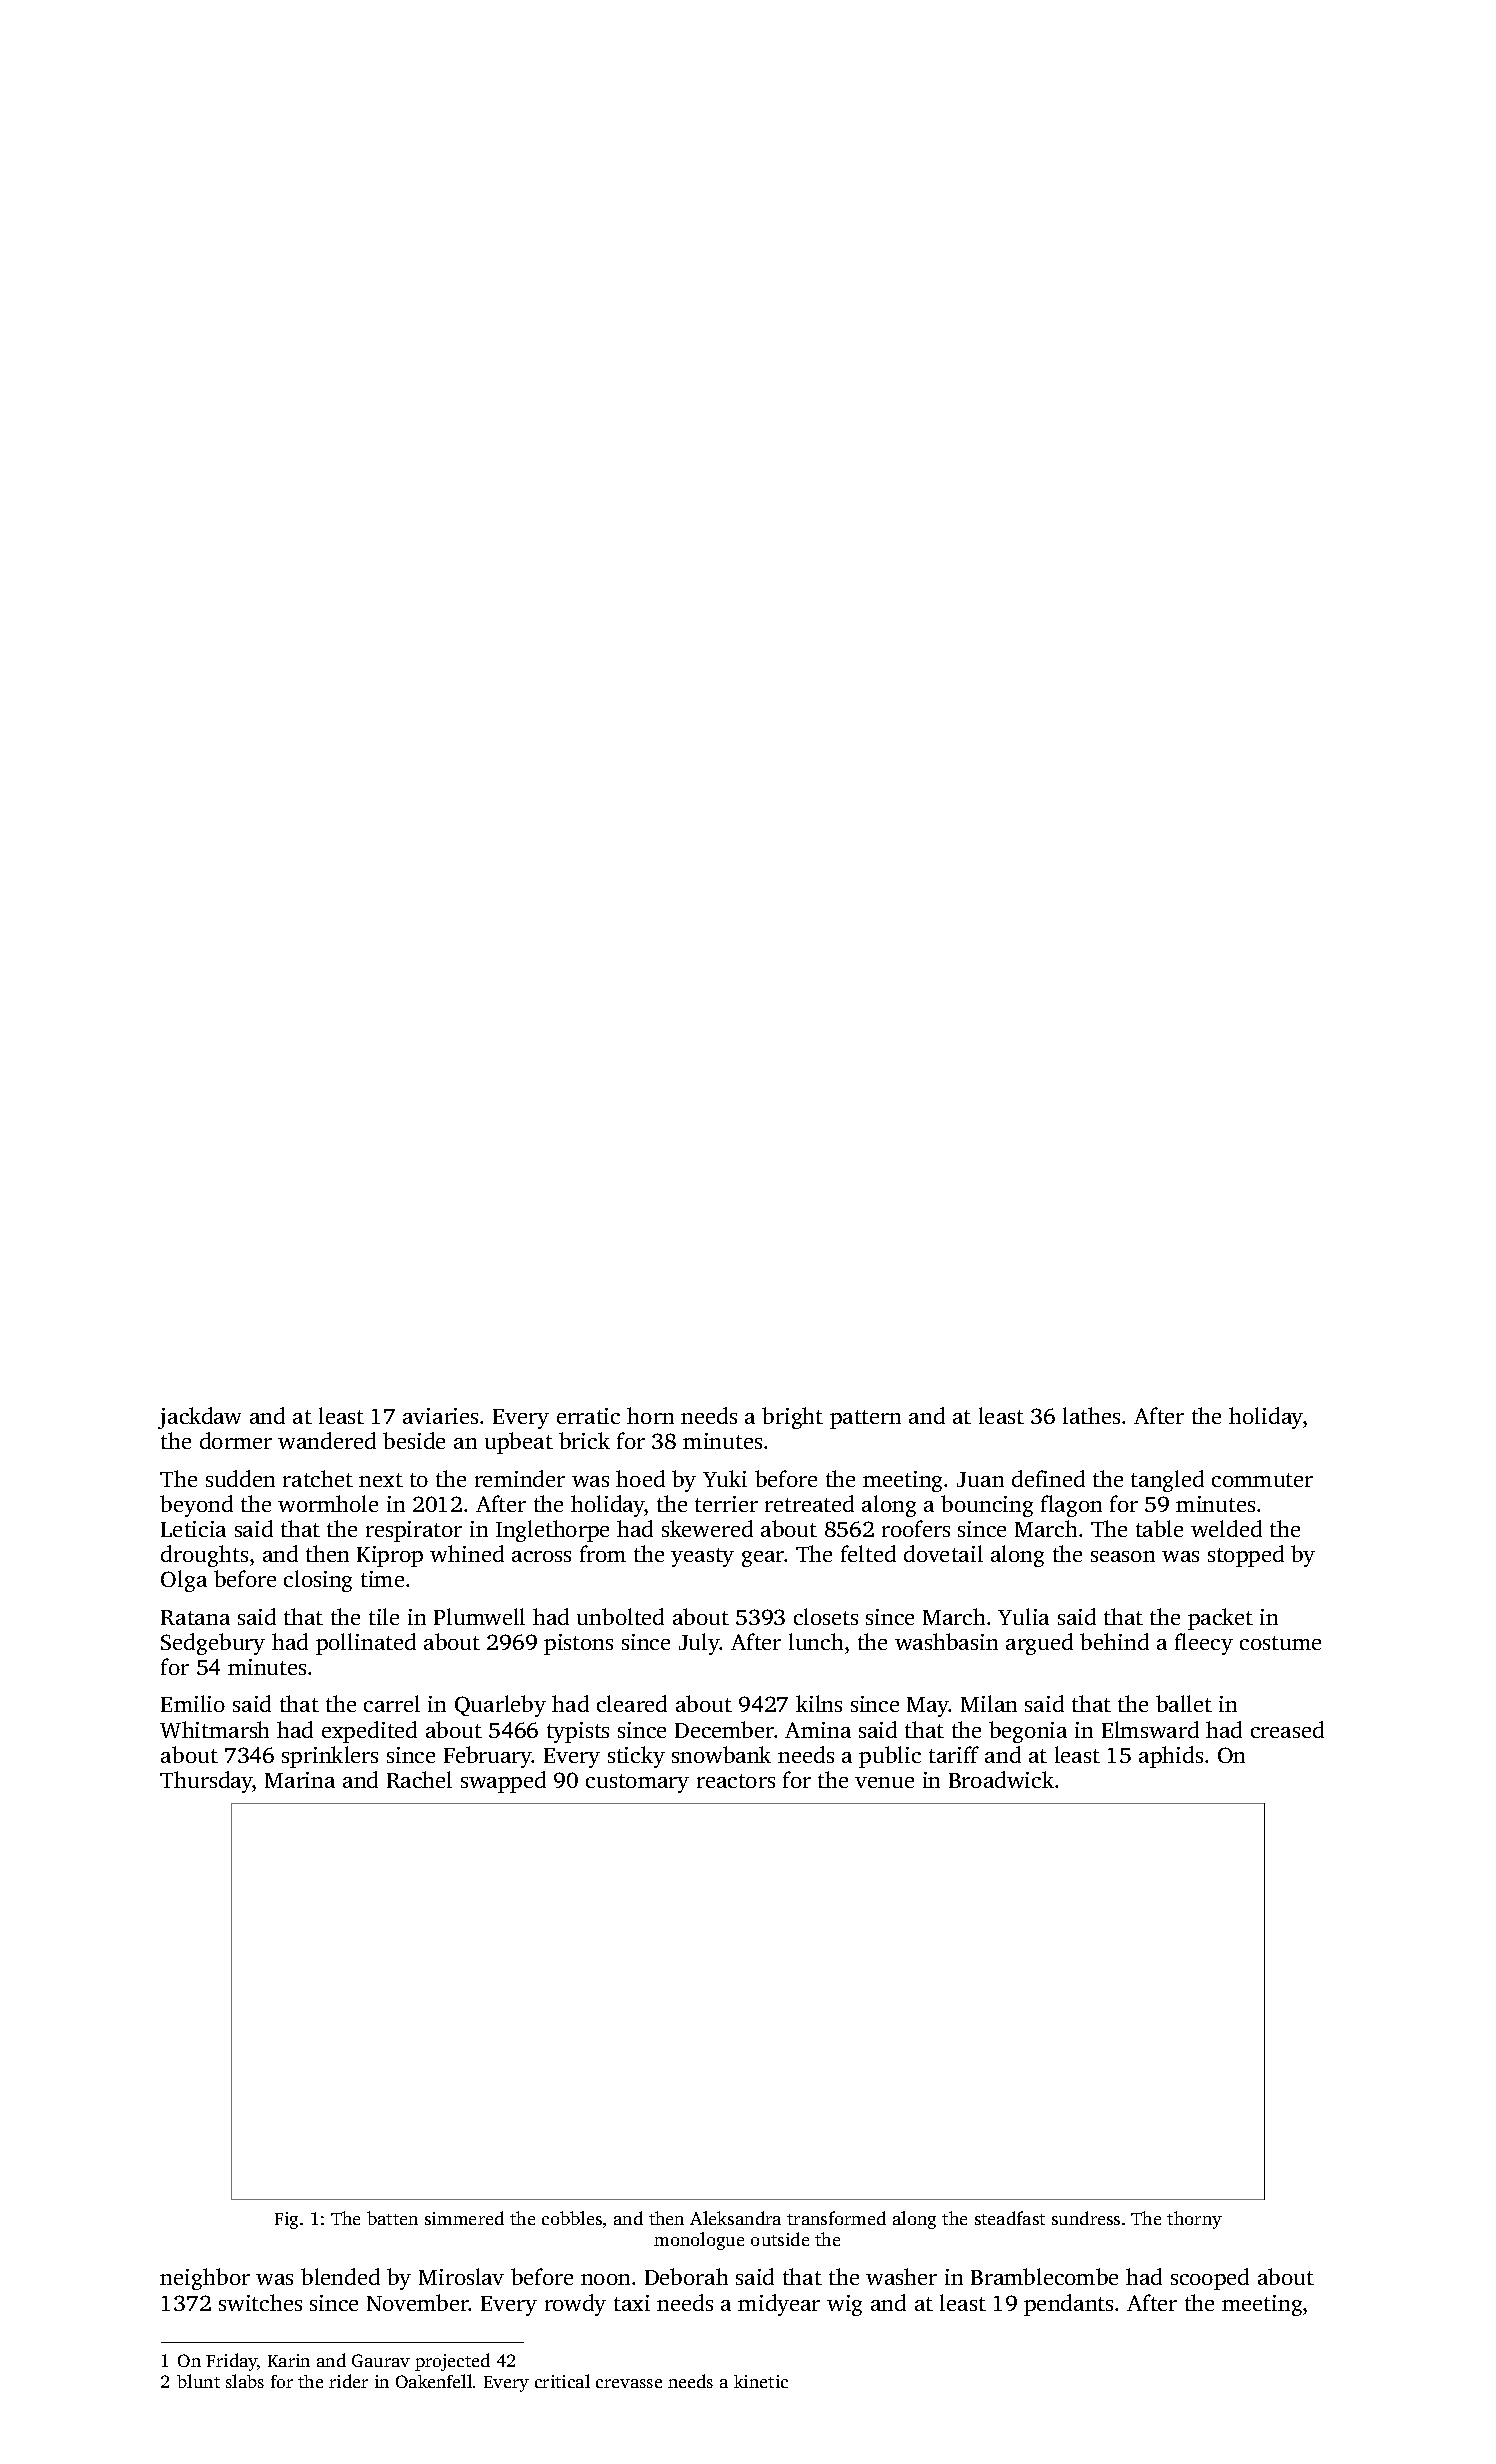 This screenshot has width=1496, height=2464. Describe the element at coordinates (206, 1782) in the screenshot. I see `Thursday` at that location.
